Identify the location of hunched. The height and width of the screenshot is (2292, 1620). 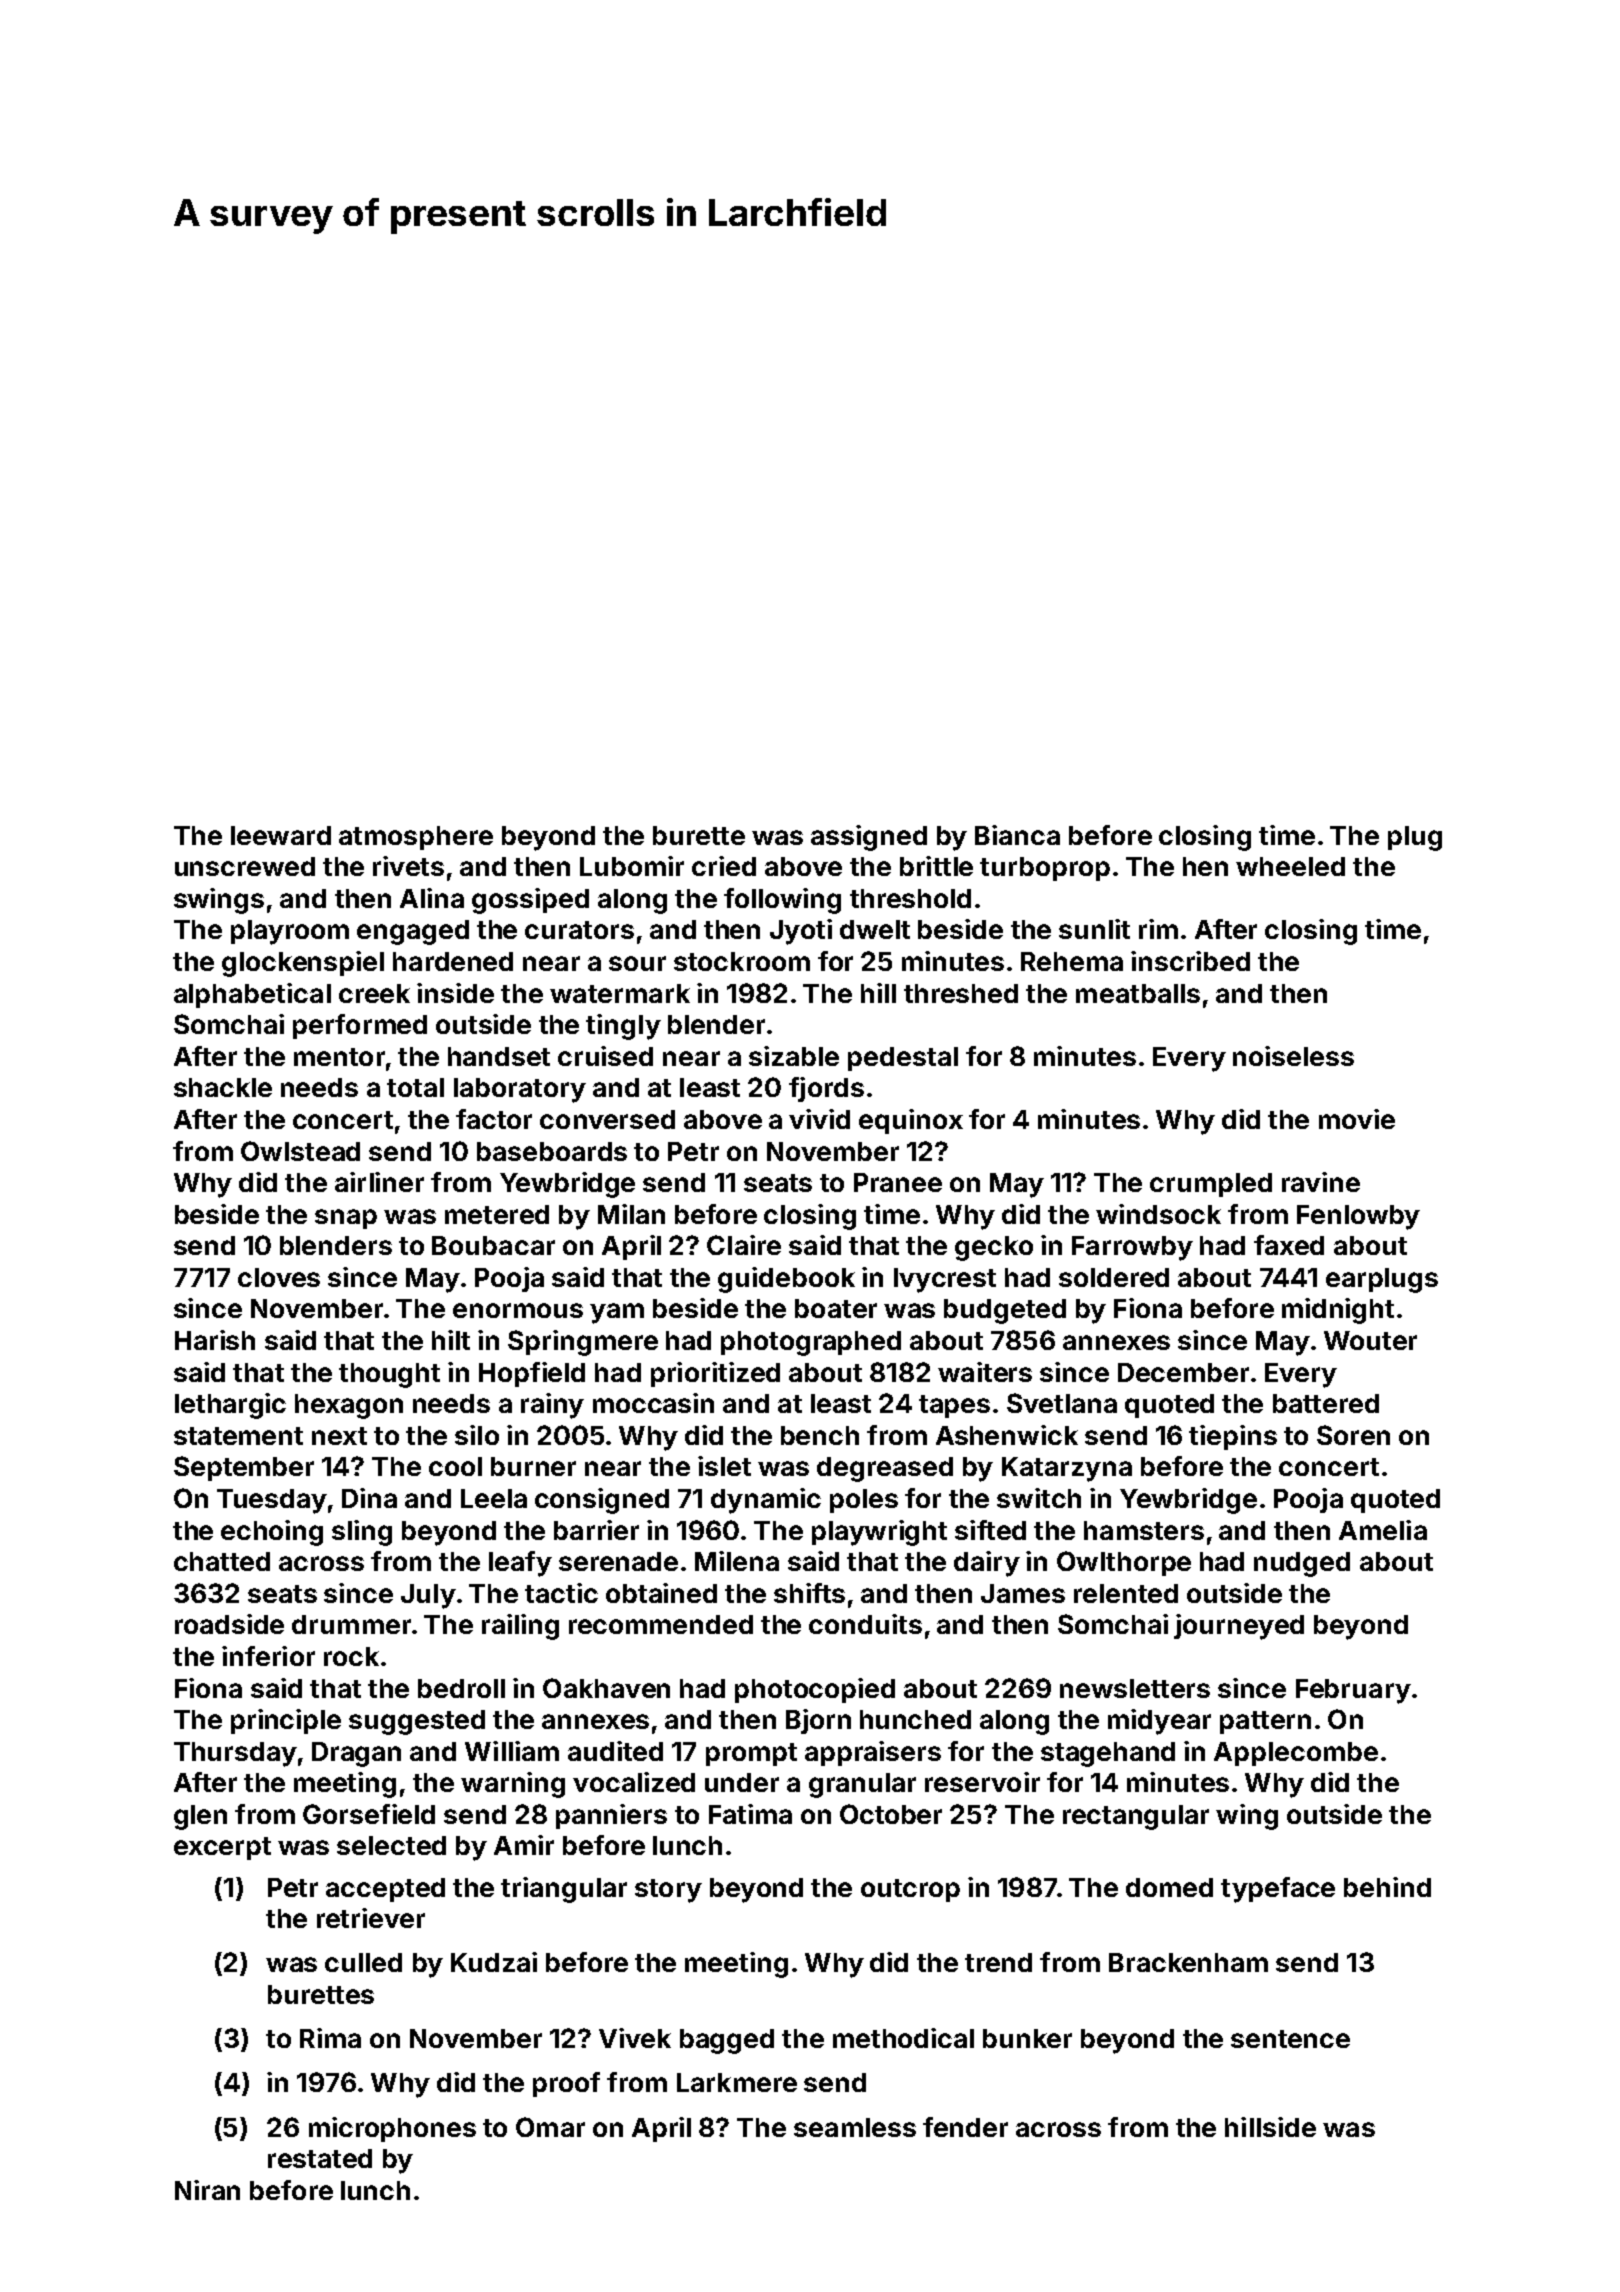
(915, 1719).
